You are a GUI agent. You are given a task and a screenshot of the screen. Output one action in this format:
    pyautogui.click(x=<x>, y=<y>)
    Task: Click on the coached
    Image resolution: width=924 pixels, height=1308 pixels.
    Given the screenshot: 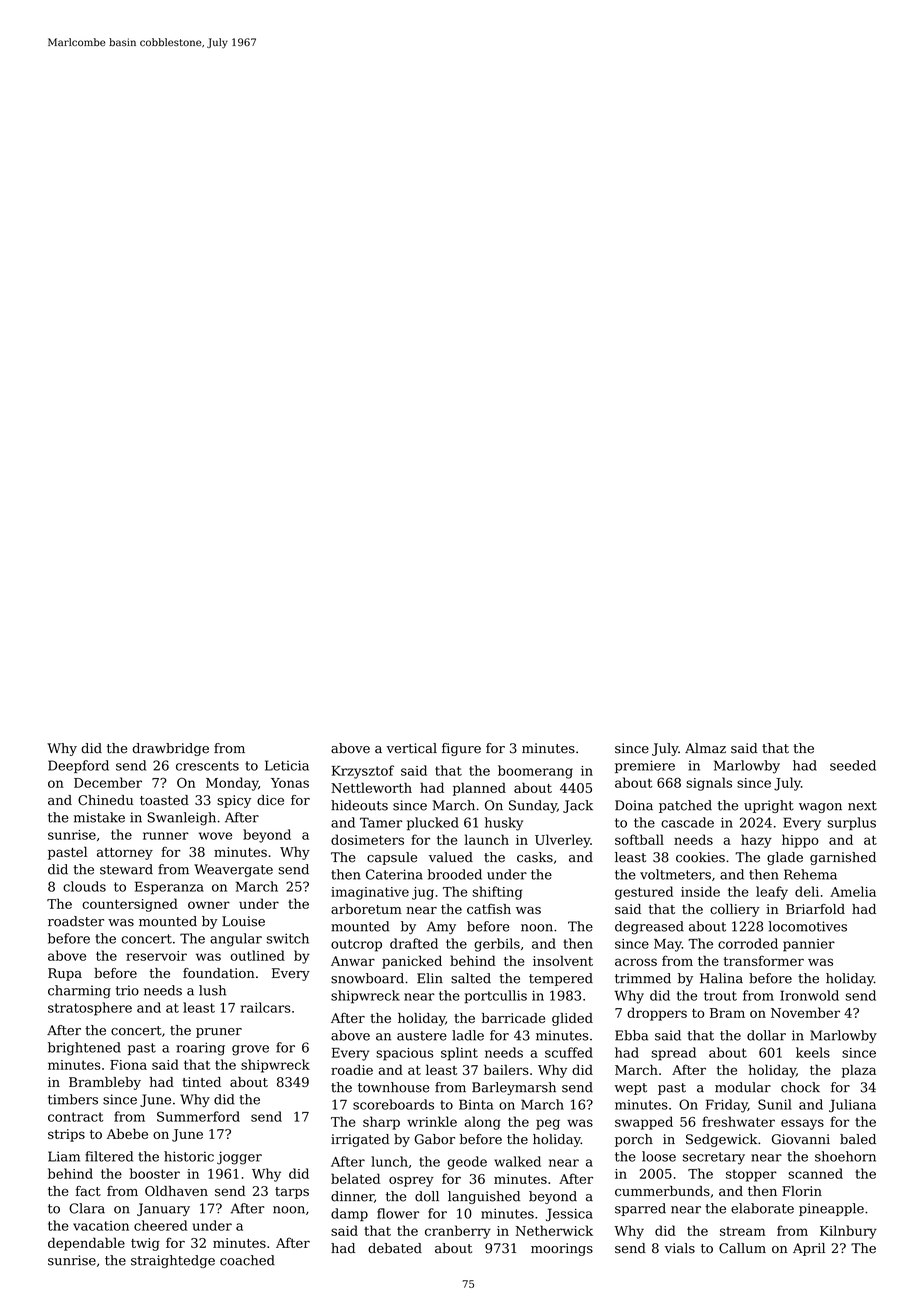 What is the action you would take?
    pyautogui.click(x=247, y=1260)
